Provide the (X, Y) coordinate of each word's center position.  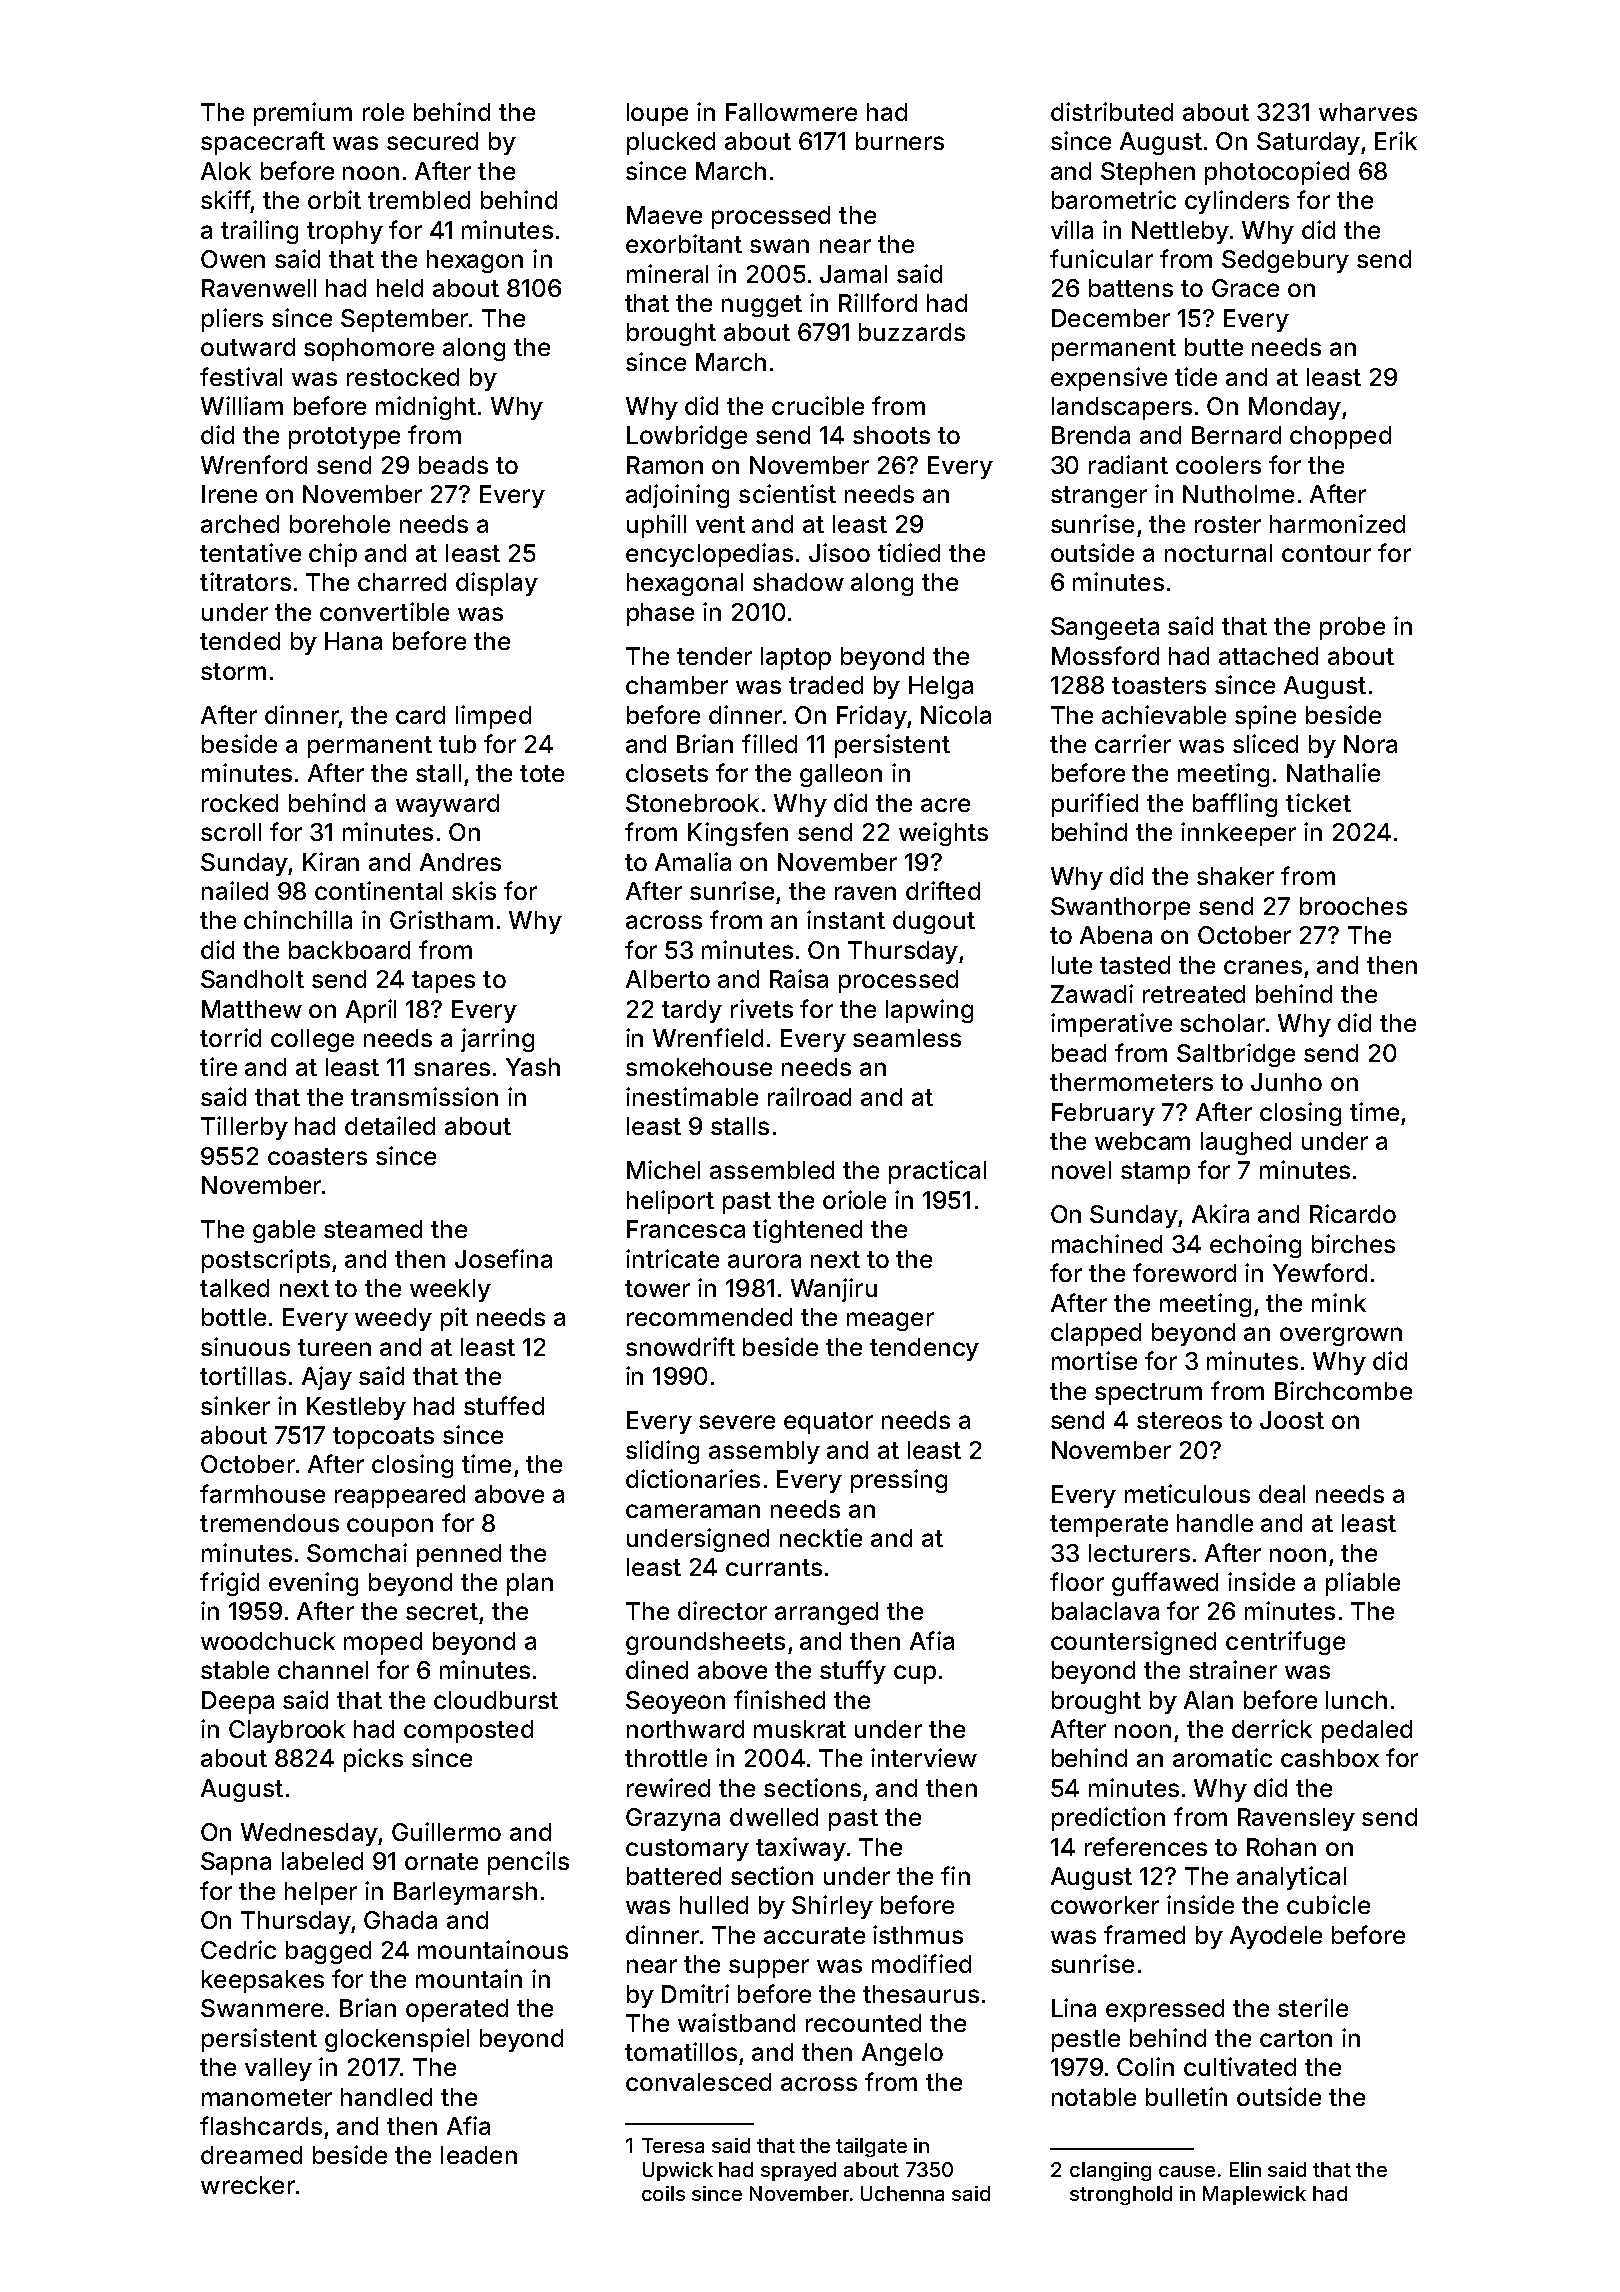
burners (900, 141)
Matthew (252, 1009)
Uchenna (902, 2193)
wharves (1368, 112)
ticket (1318, 802)
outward (248, 347)
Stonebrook (692, 803)
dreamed (251, 2155)
